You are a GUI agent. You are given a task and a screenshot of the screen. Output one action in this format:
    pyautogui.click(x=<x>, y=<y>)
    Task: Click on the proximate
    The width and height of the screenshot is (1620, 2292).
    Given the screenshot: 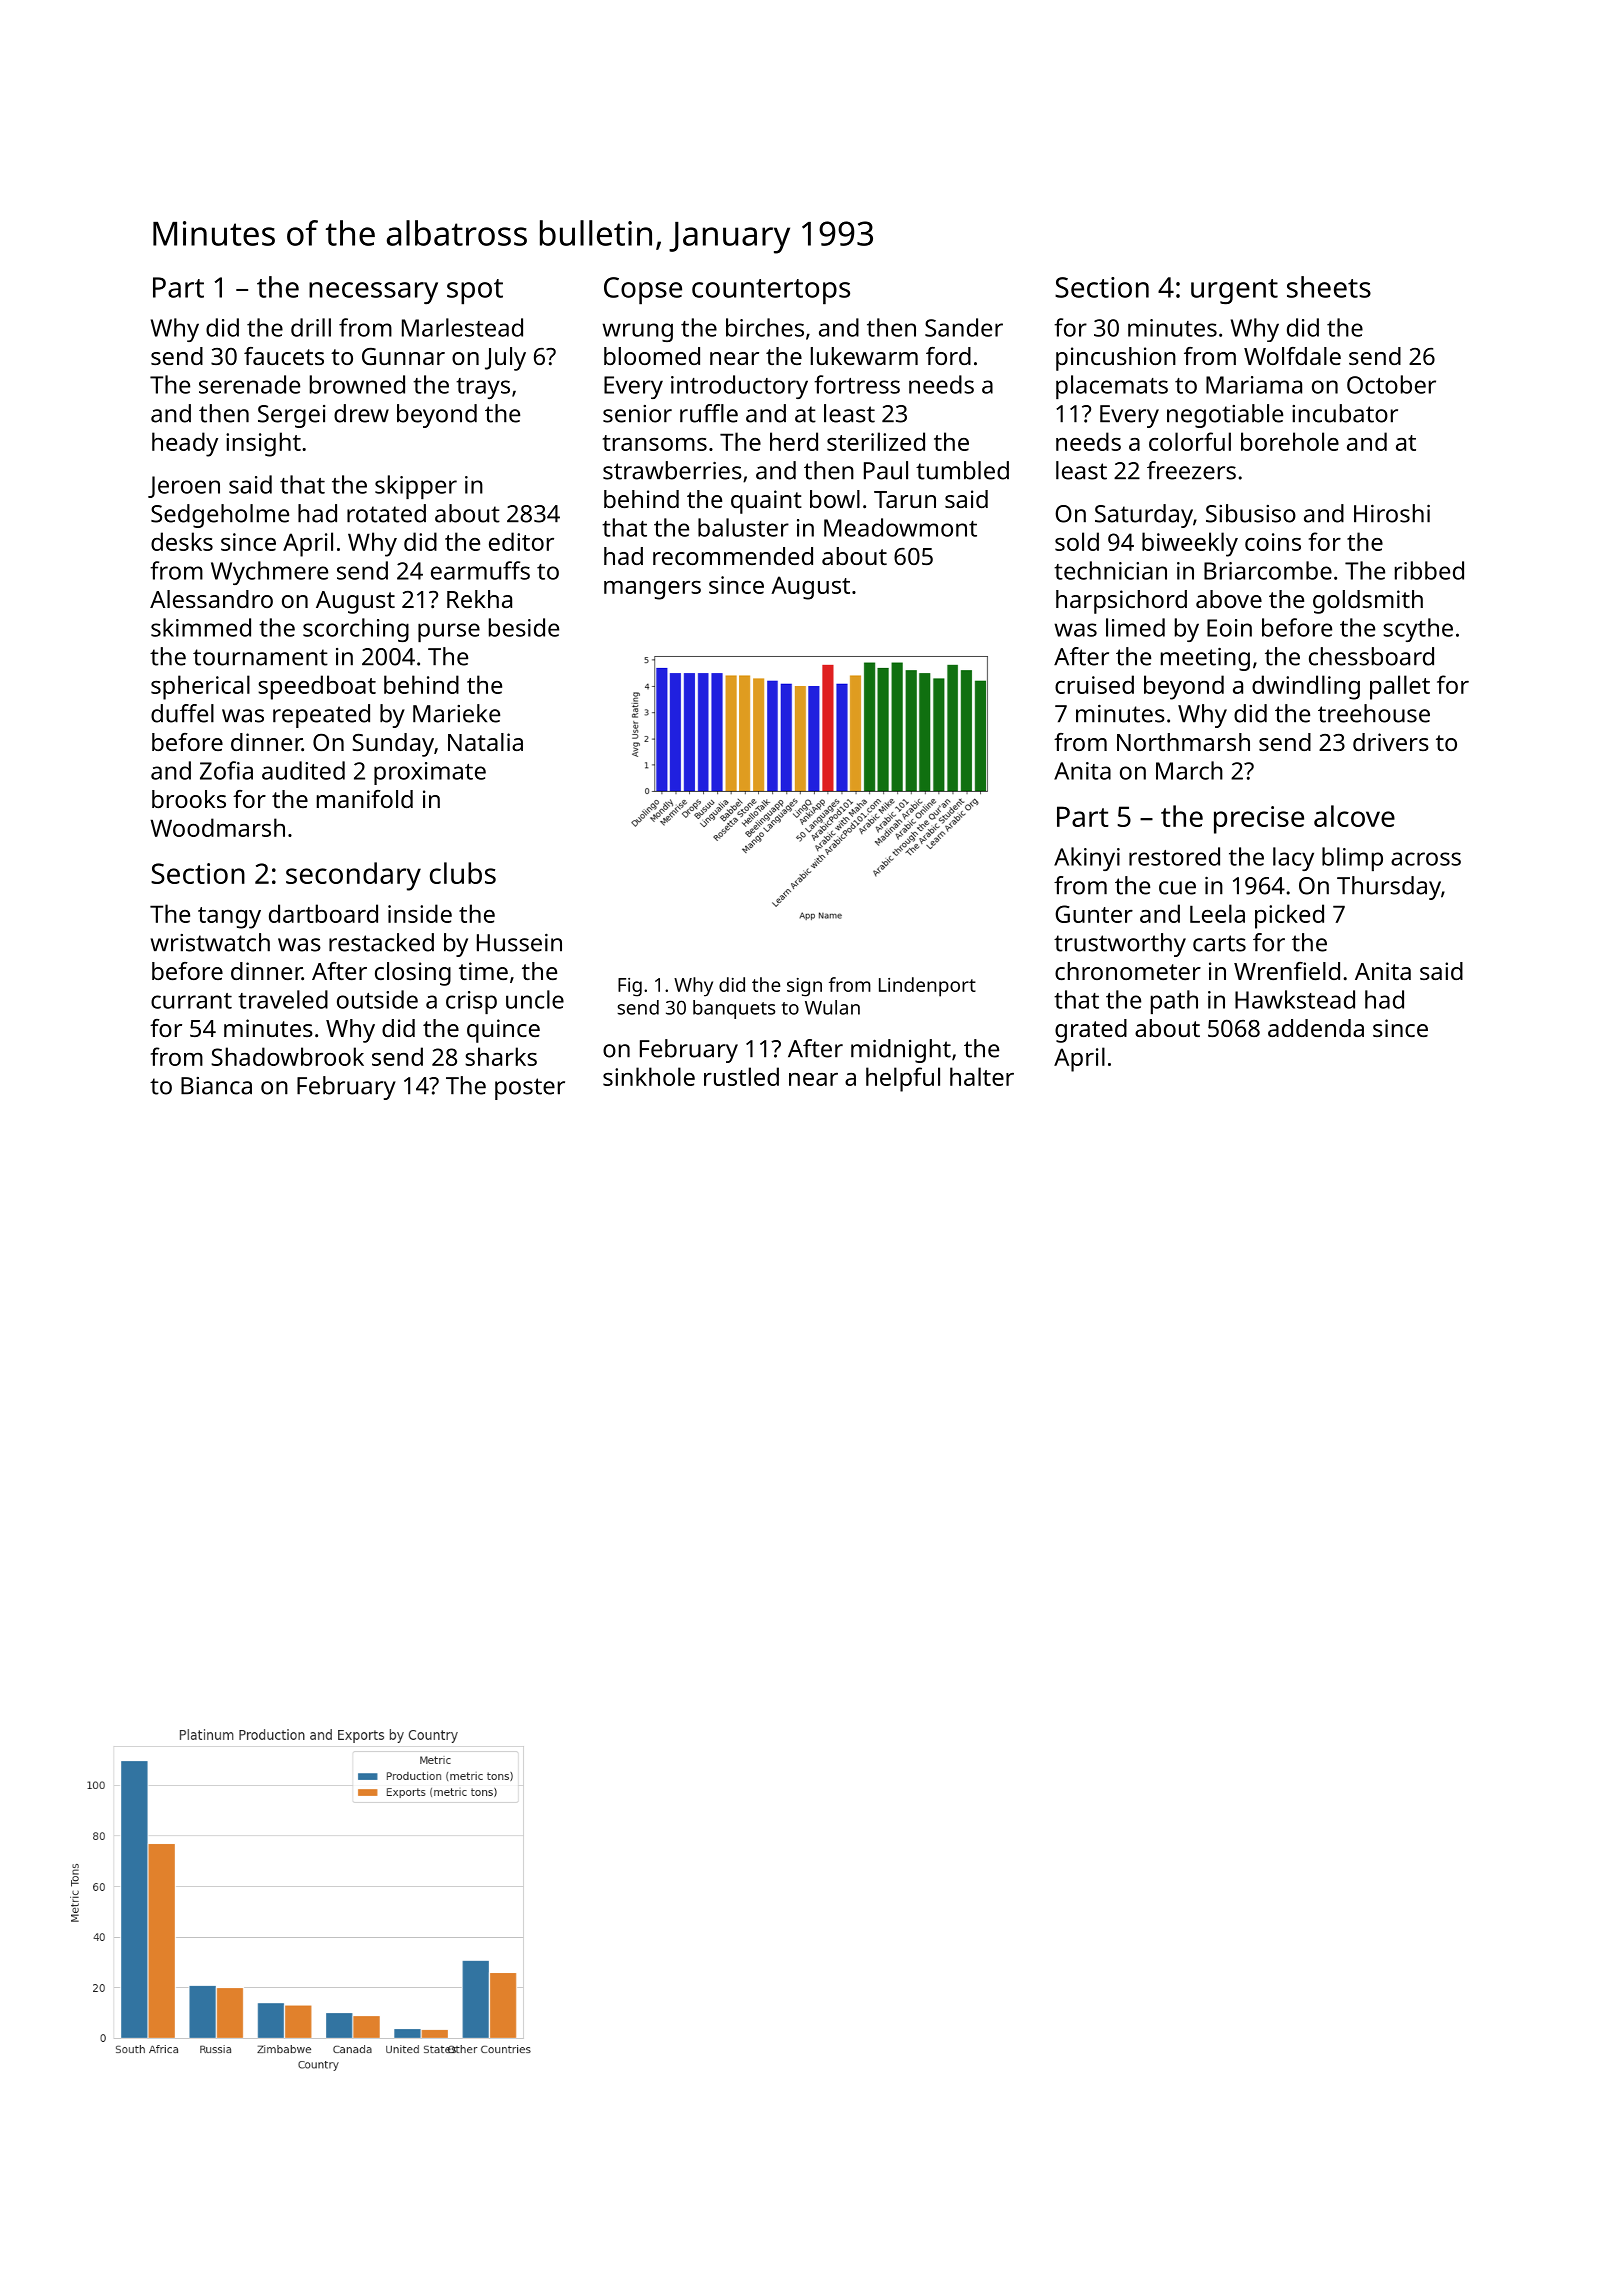 What is the action you would take?
    pyautogui.click(x=430, y=773)
